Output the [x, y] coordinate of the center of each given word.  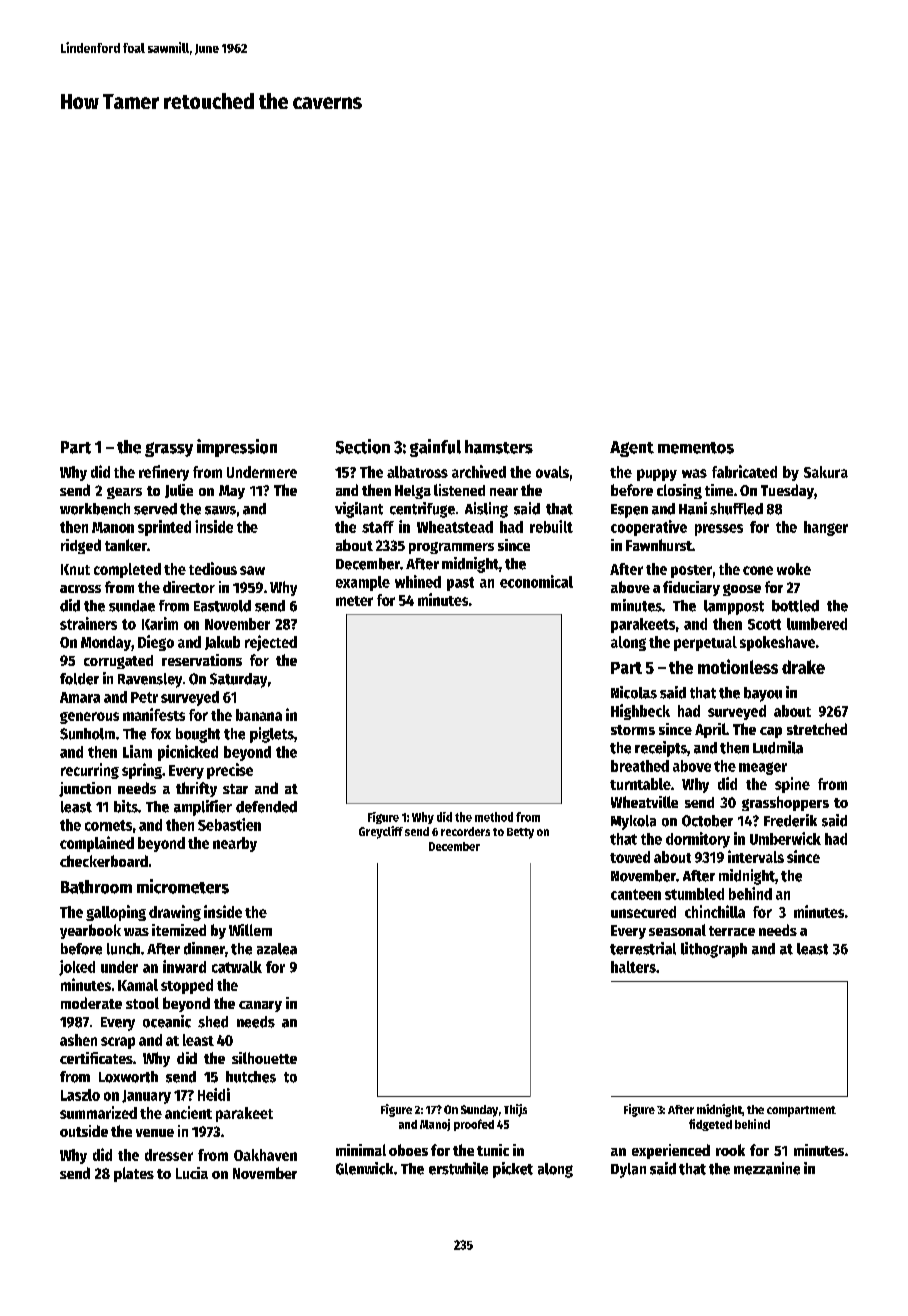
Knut [75, 569]
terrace [732, 931]
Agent [632, 449]
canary [260, 1006]
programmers [451, 548]
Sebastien [229, 824]
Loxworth [128, 1077]
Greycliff [381, 832]
